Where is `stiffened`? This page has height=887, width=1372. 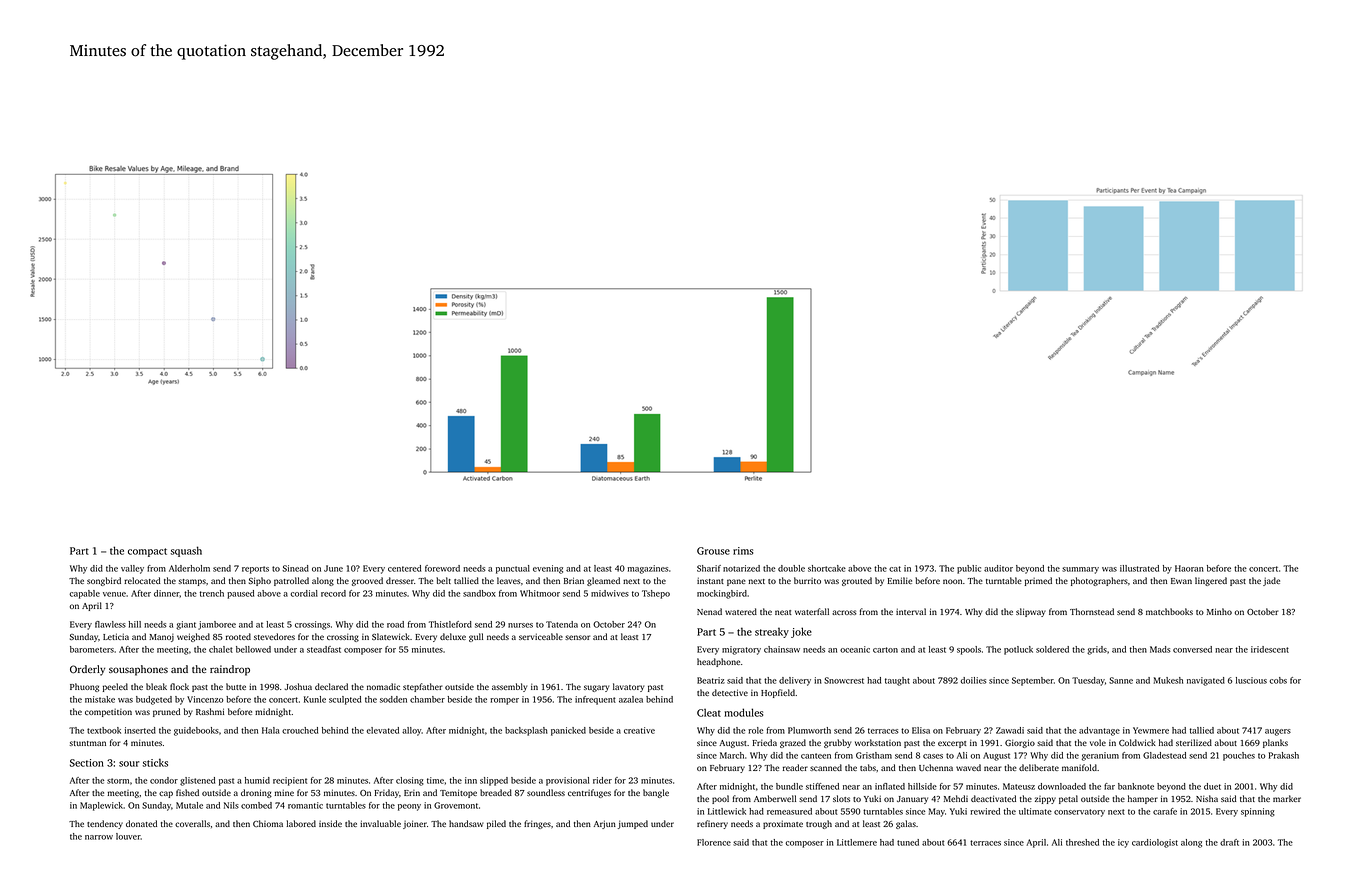 stiffened is located at coordinates (822, 786).
